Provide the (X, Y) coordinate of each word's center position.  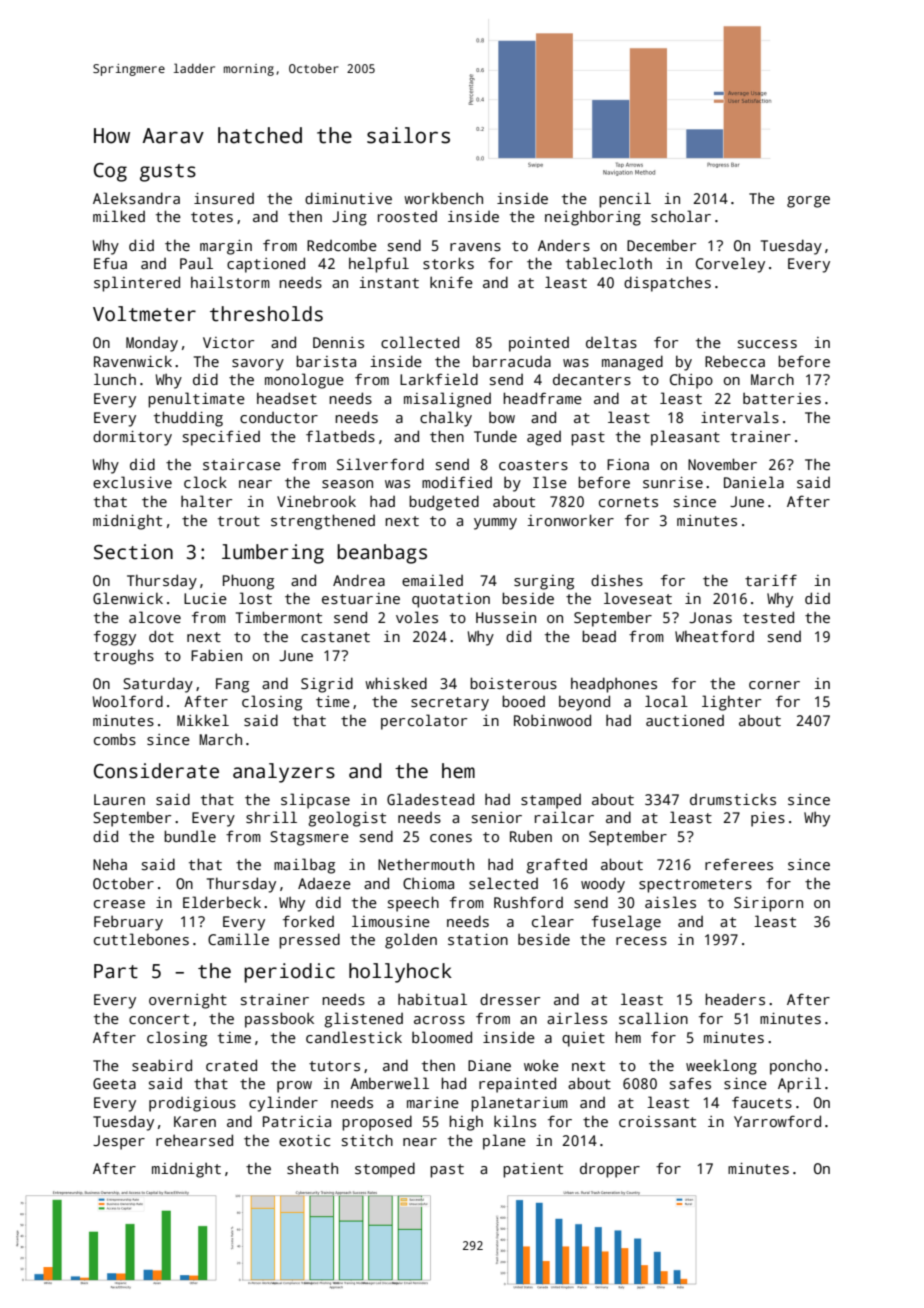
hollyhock (400, 973)
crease (119, 904)
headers (735, 999)
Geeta (114, 1083)
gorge (808, 202)
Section (133, 552)
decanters (592, 379)
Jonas (710, 617)
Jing (349, 218)
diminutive (348, 198)
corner (774, 685)
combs (115, 739)
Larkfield (439, 379)
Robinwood (552, 720)
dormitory (132, 438)
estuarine (361, 598)
